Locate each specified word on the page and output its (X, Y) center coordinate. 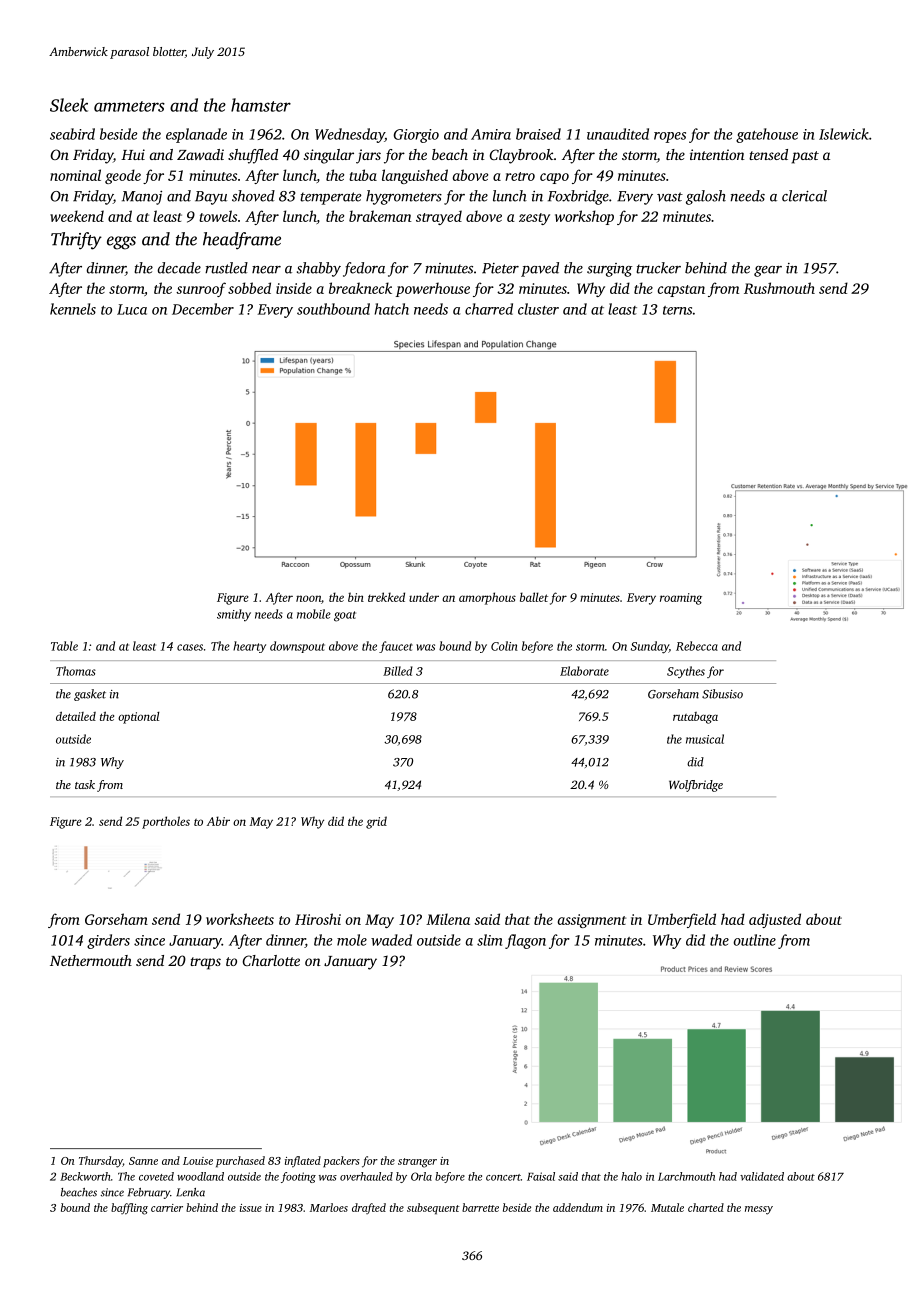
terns (677, 310)
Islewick (844, 134)
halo (631, 1176)
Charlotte (271, 960)
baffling (129, 1209)
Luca (132, 309)
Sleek (69, 105)
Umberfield (682, 920)
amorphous (487, 598)
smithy (234, 615)
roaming (681, 599)
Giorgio (416, 136)
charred (489, 309)
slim (489, 940)
